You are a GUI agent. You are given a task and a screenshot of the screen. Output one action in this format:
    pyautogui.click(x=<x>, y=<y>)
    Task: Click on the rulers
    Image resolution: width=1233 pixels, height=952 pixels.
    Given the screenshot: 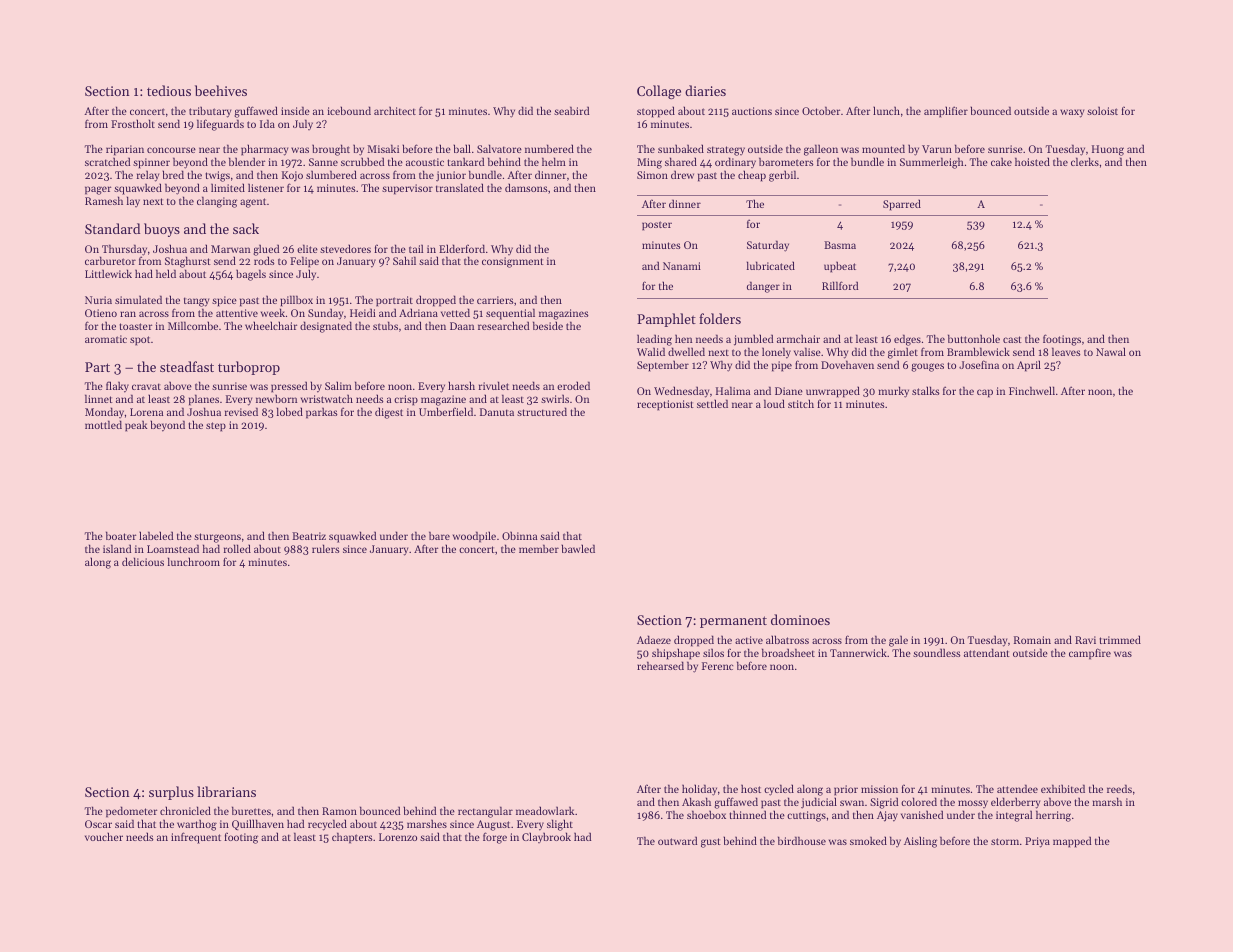 What is the action you would take?
    pyautogui.click(x=326, y=548)
